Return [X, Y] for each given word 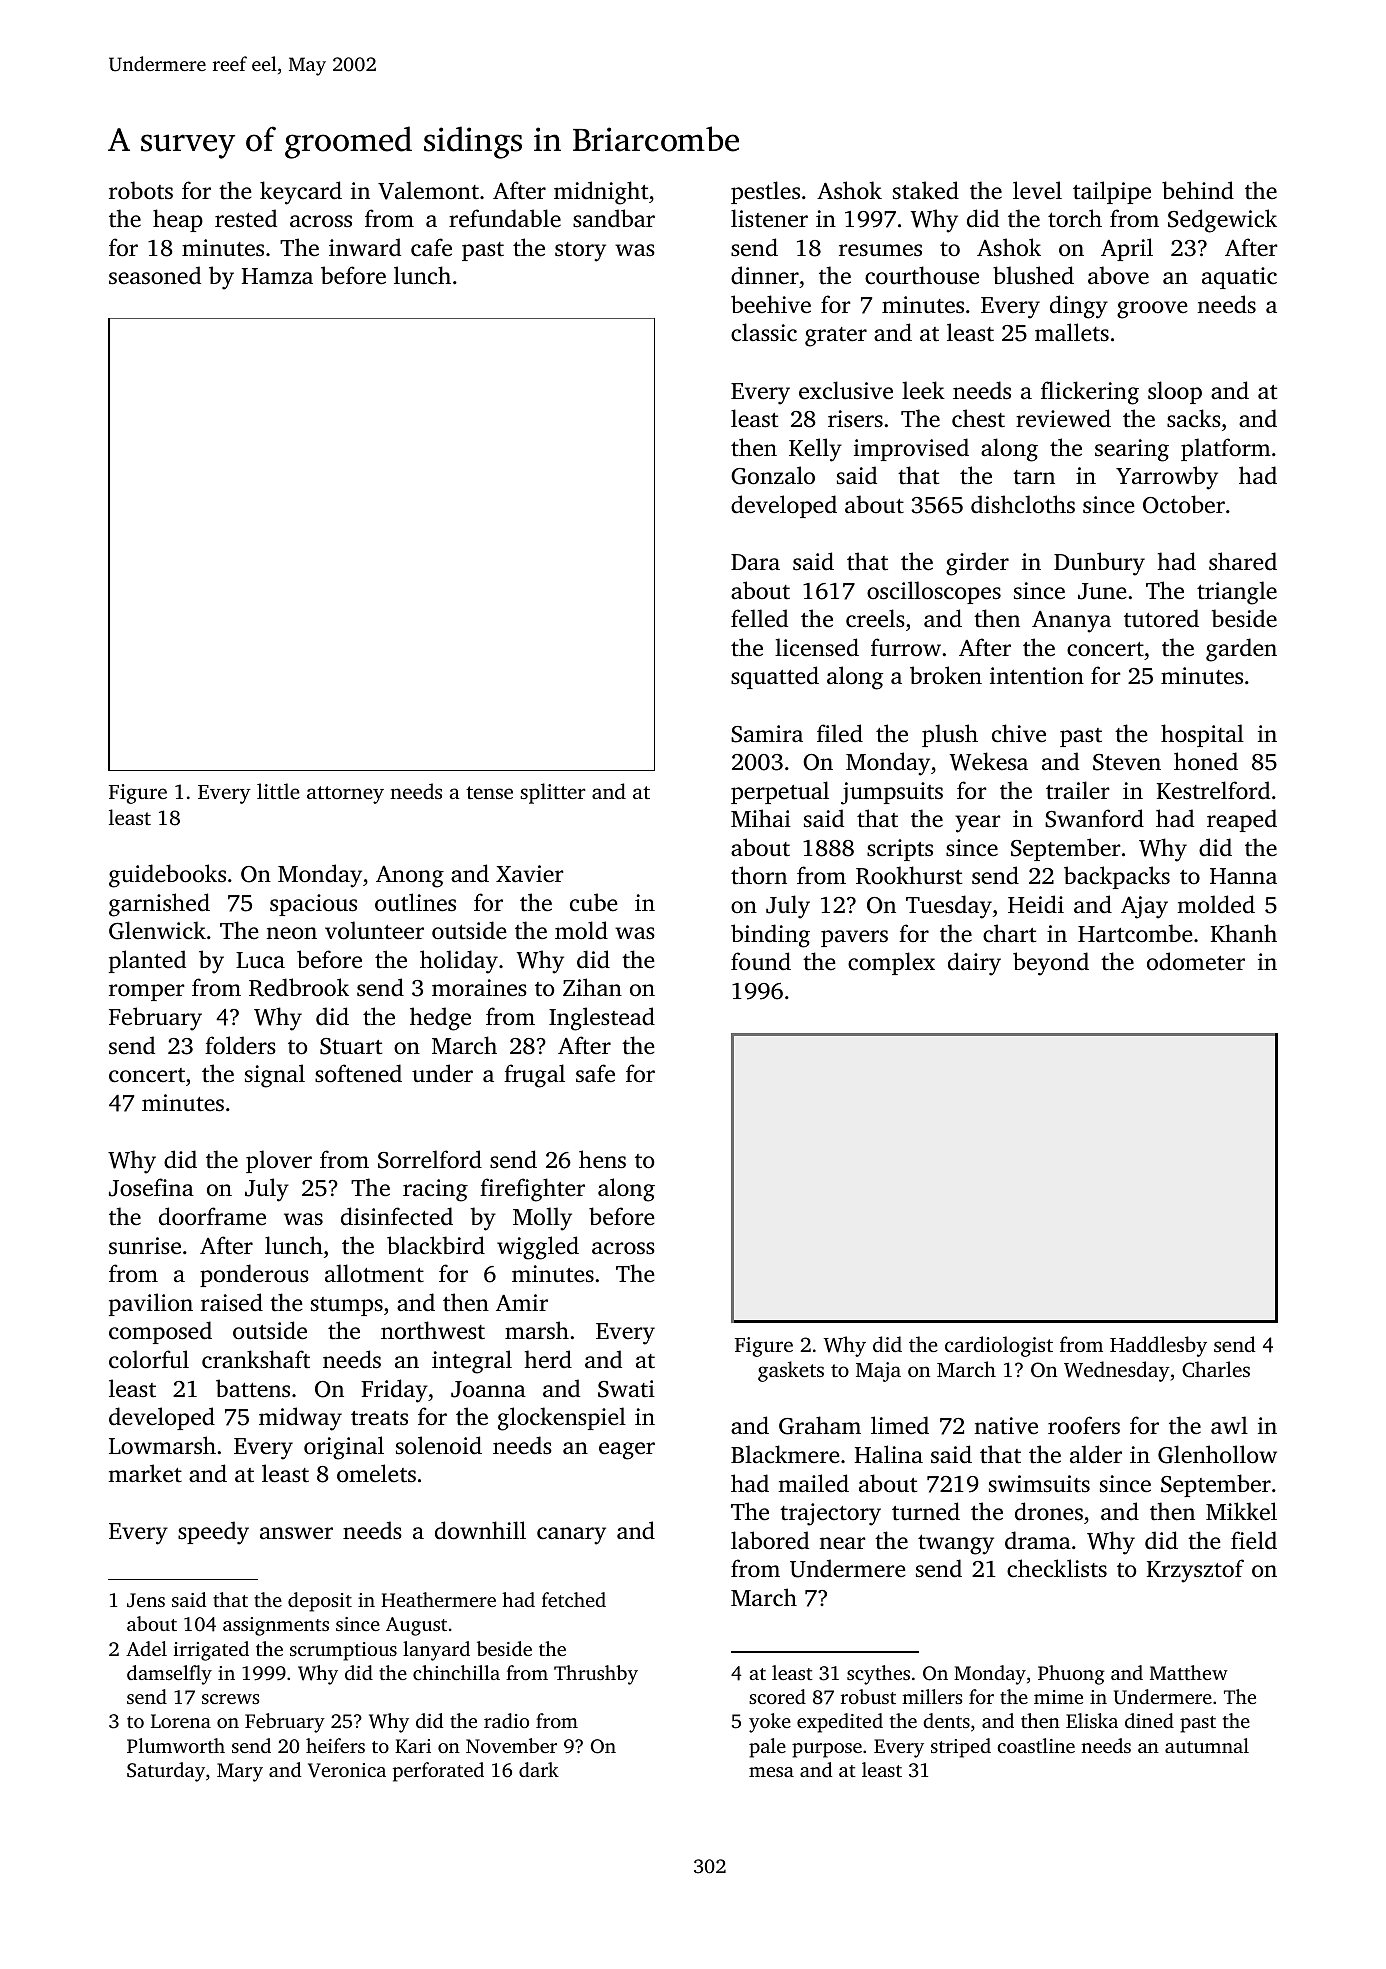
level [1037, 190]
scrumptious [343, 1651]
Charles [1216, 1369]
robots [141, 190]
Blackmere [785, 1454]
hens [602, 1159]
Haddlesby [1158, 1346]
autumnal [1207, 1745]
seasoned [155, 275]
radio [506, 1720]
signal [275, 1076]
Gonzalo [773, 475]
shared [1243, 561]
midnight [601, 193]
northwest [433, 1330]
